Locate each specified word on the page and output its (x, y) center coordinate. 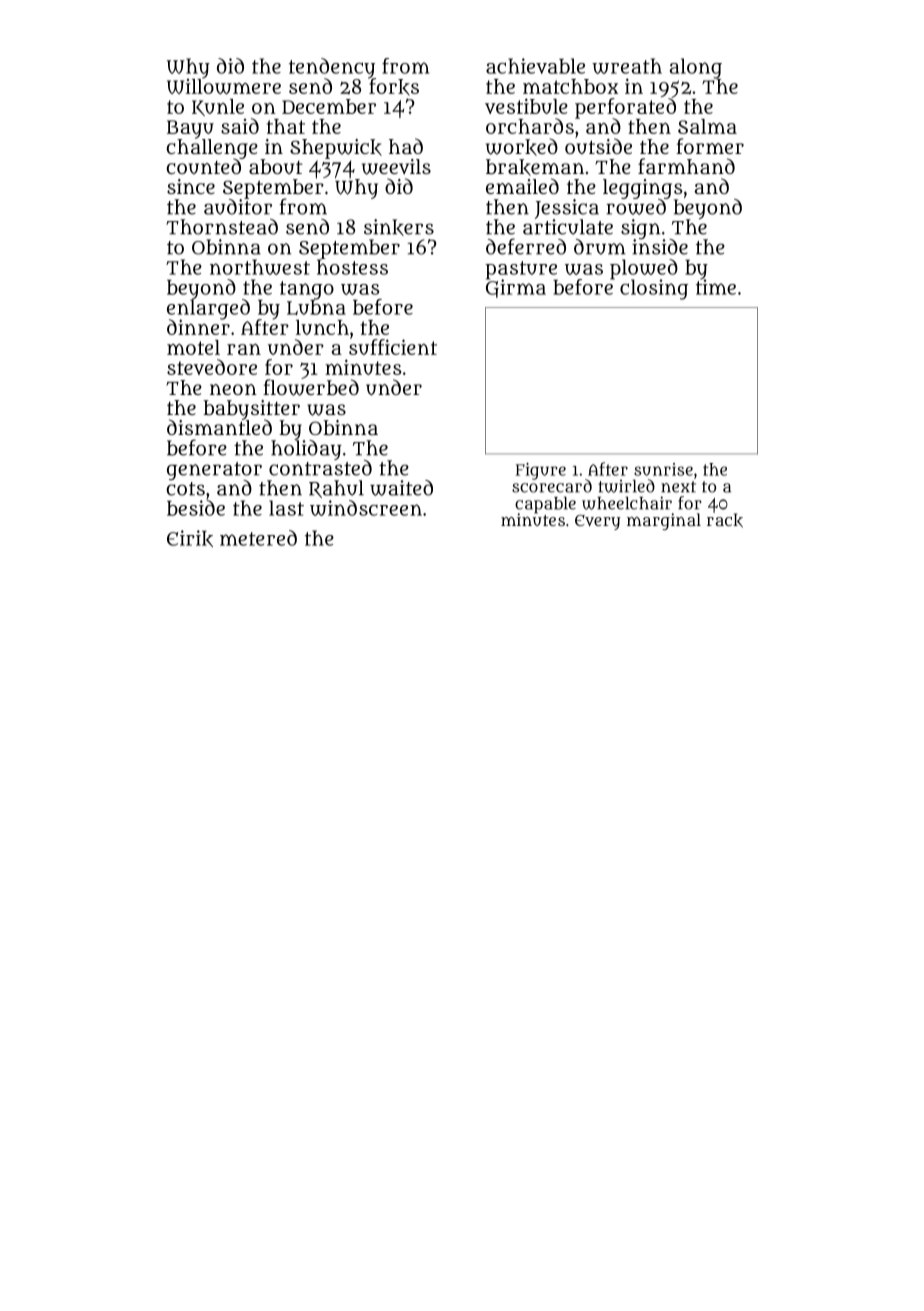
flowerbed (311, 387)
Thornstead (222, 227)
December (329, 106)
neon (233, 389)
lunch (322, 327)
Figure (541, 471)
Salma (707, 126)
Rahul (336, 489)
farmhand (686, 166)
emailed (522, 186)
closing (654, 289)
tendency (332, 68)
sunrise (663, 469)
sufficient (393, 347)
